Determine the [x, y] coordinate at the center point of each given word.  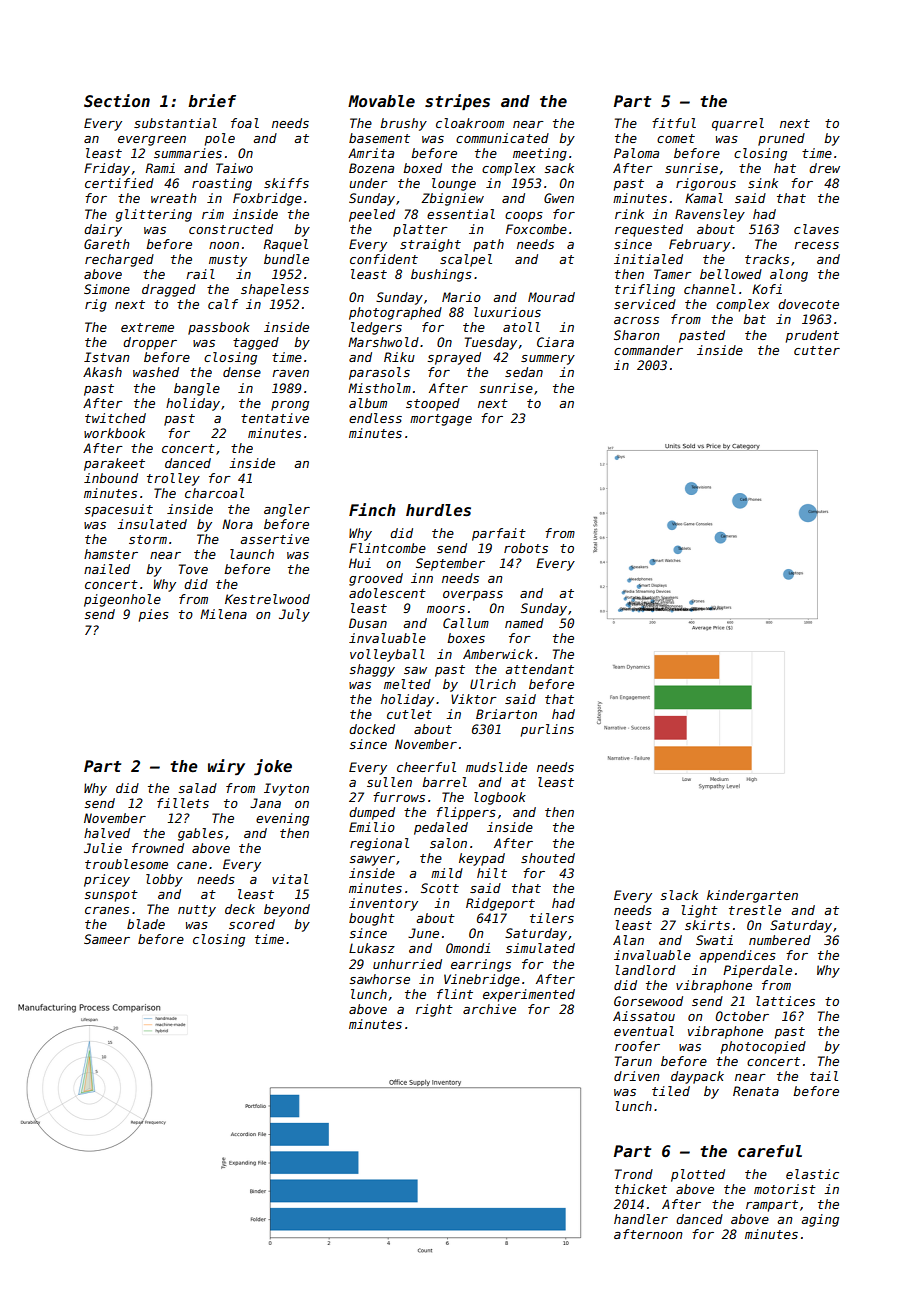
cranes [107, 910]
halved [107, 833]
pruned [781, 139]
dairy [103, 230]
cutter [817, 350]
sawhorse [379, 979]
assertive [274, 539]
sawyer [372, 861]
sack [559, 168]
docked [372, 729]
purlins [547, 730]
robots [526, 548]
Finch [372, 509]
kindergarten [752, 896]
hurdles [438, 510]
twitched [115, 418]
